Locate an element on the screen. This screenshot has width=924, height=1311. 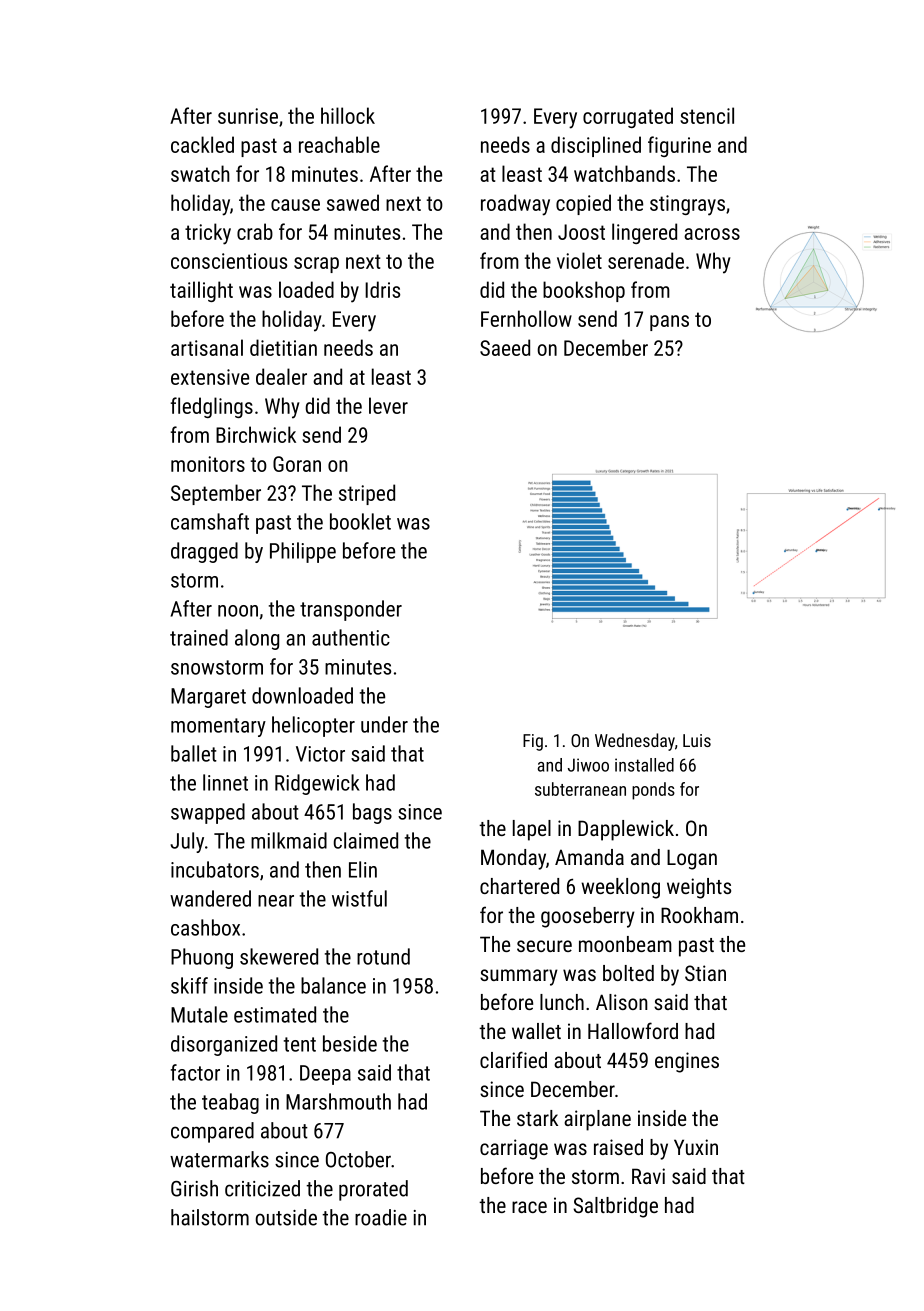
outside is located at coordinates (286, 1217).
